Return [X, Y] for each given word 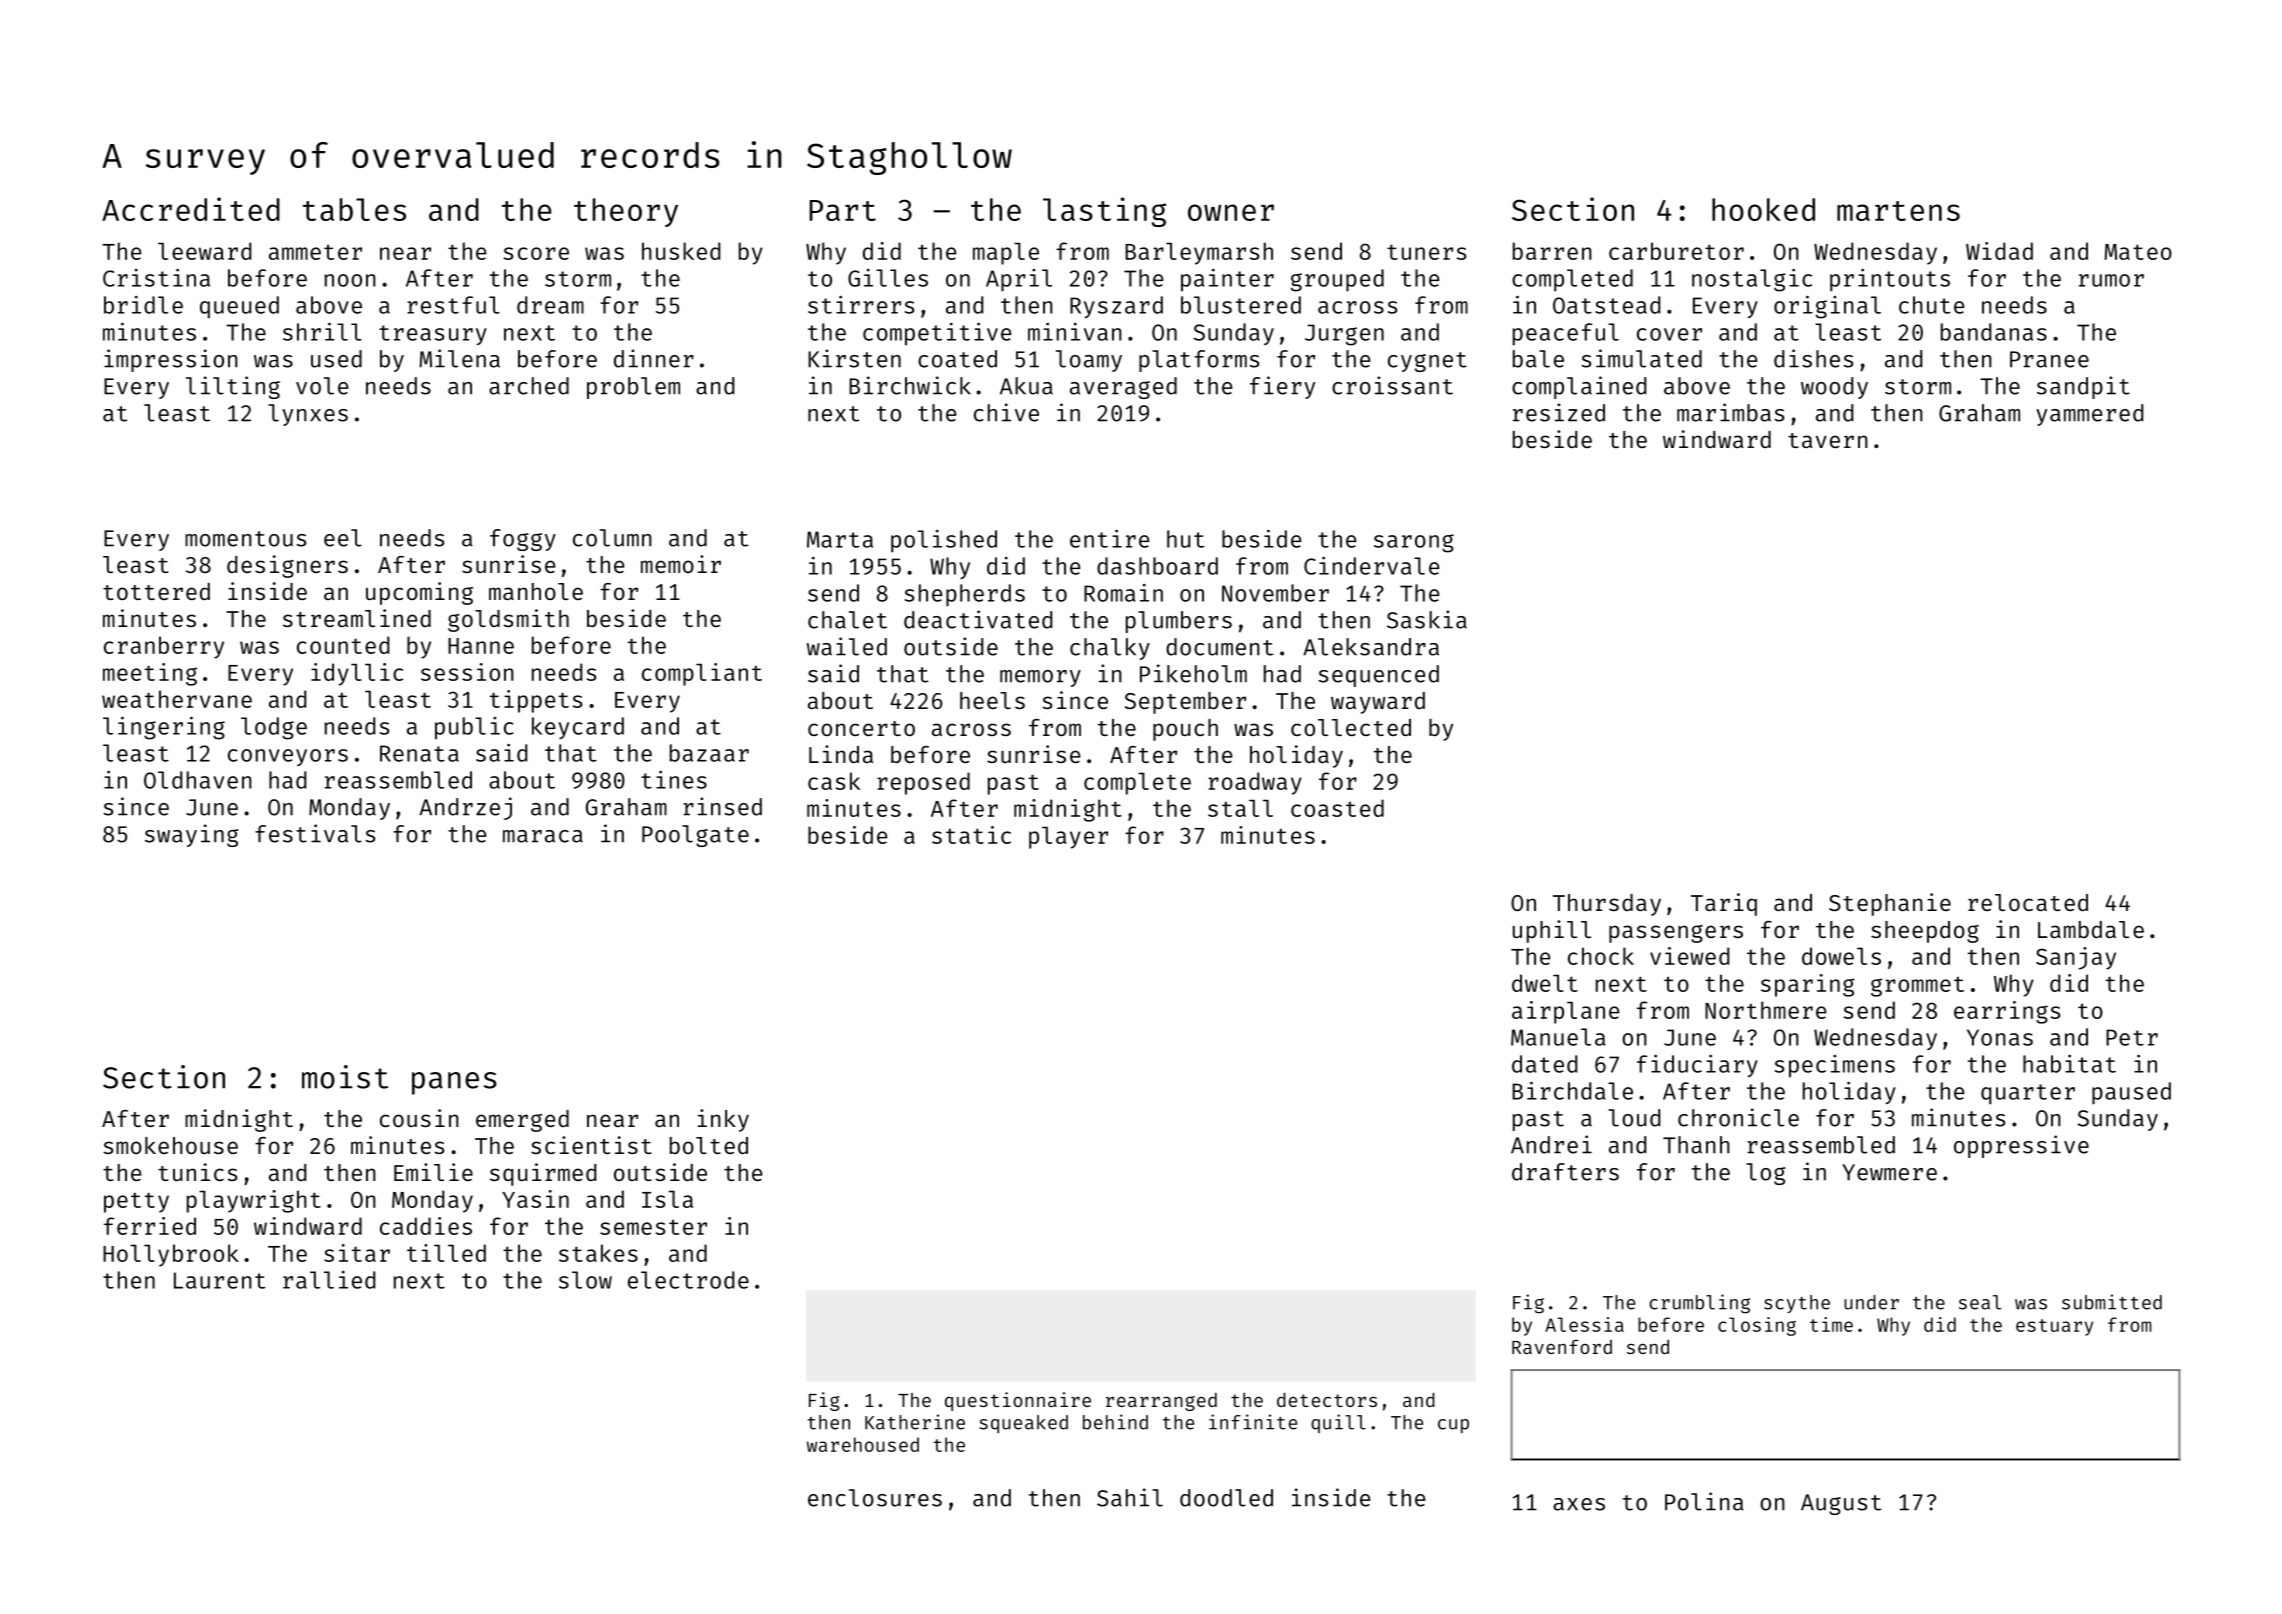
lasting [1104, 212]
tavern [1828, 440]
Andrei [1551, 1144]
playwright [254, 1201]
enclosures [875, 1498]
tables [354, 209]
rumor [2111, 280]
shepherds [965, 595]
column [612, 538]
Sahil [1130, 1497]
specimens [1835, 1066]
